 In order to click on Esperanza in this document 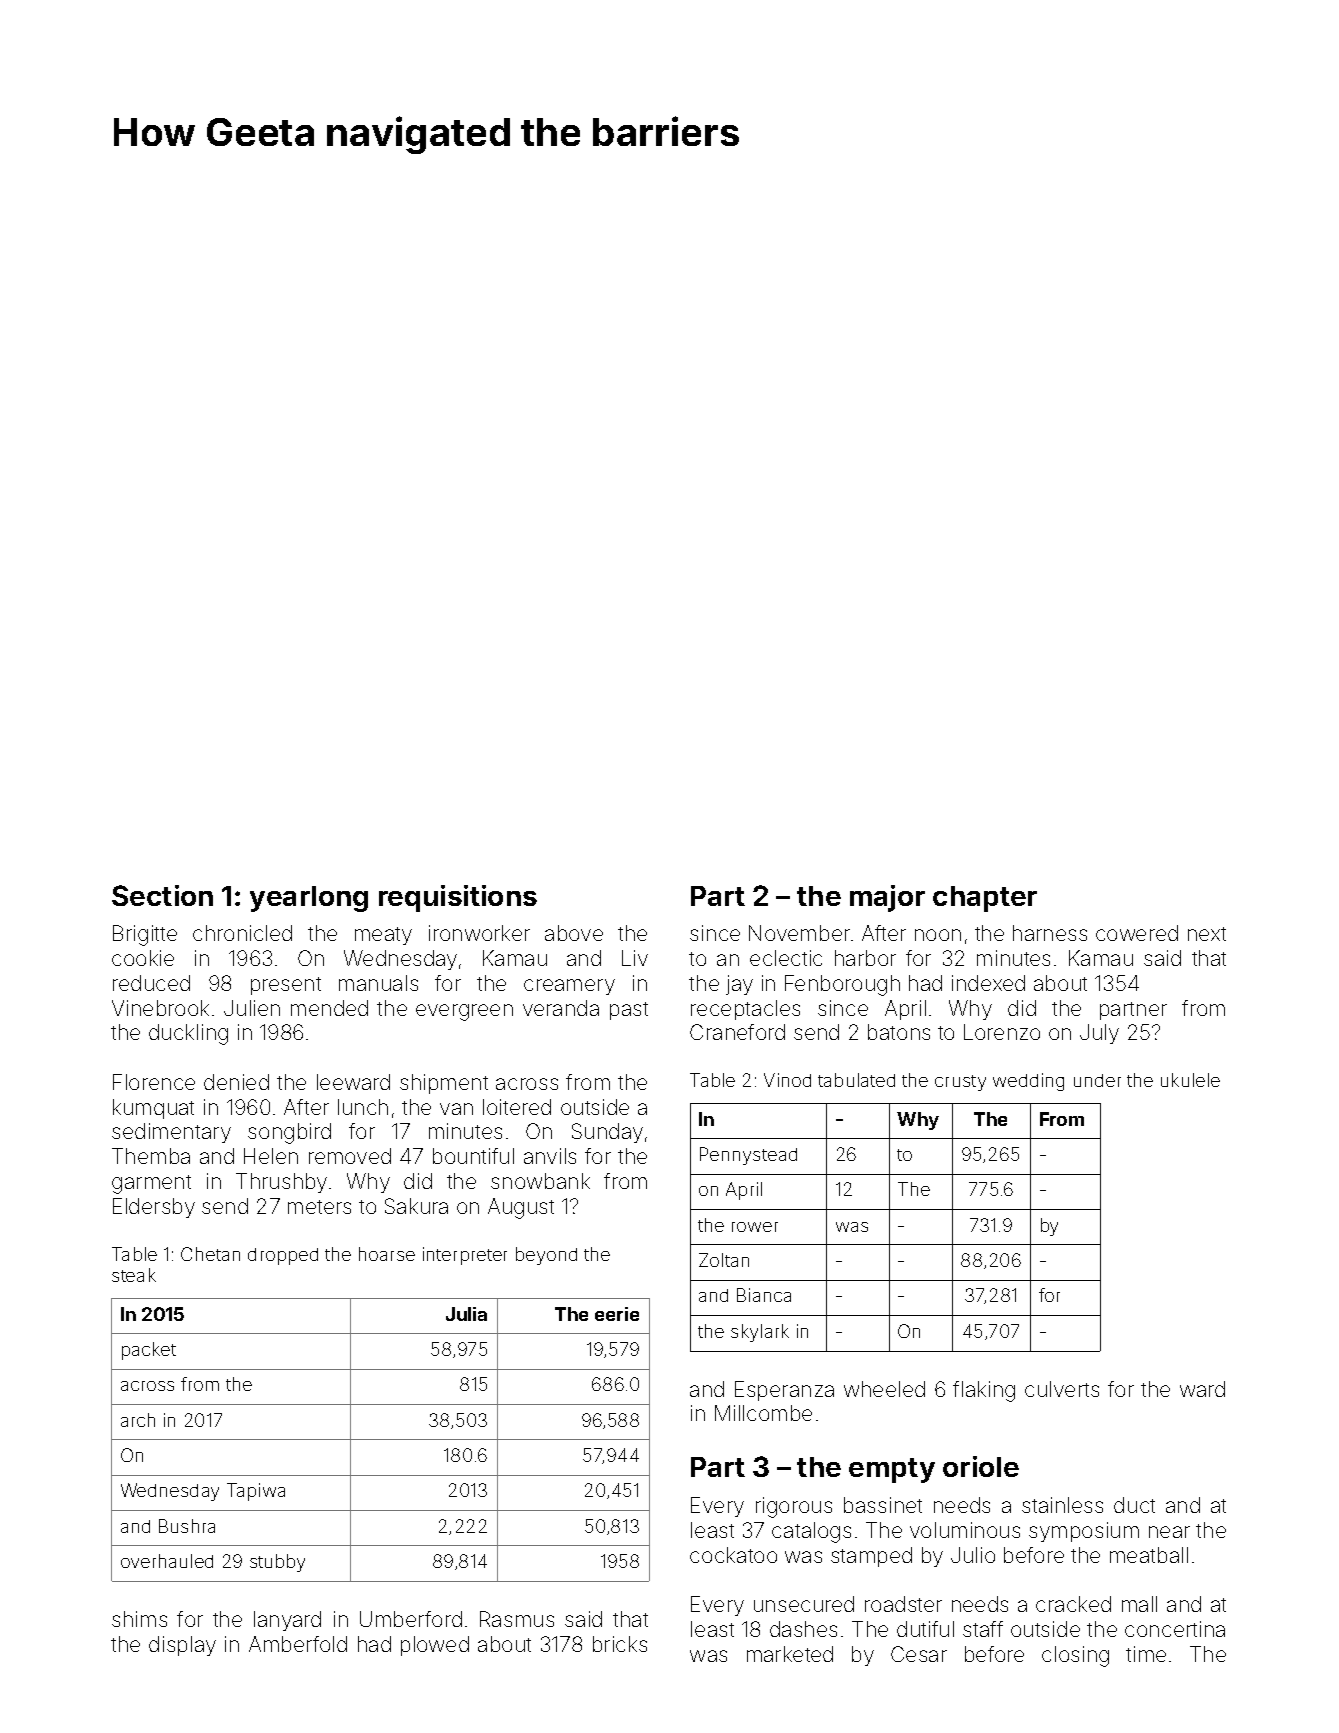, I will do `click(784, 1391)`.
